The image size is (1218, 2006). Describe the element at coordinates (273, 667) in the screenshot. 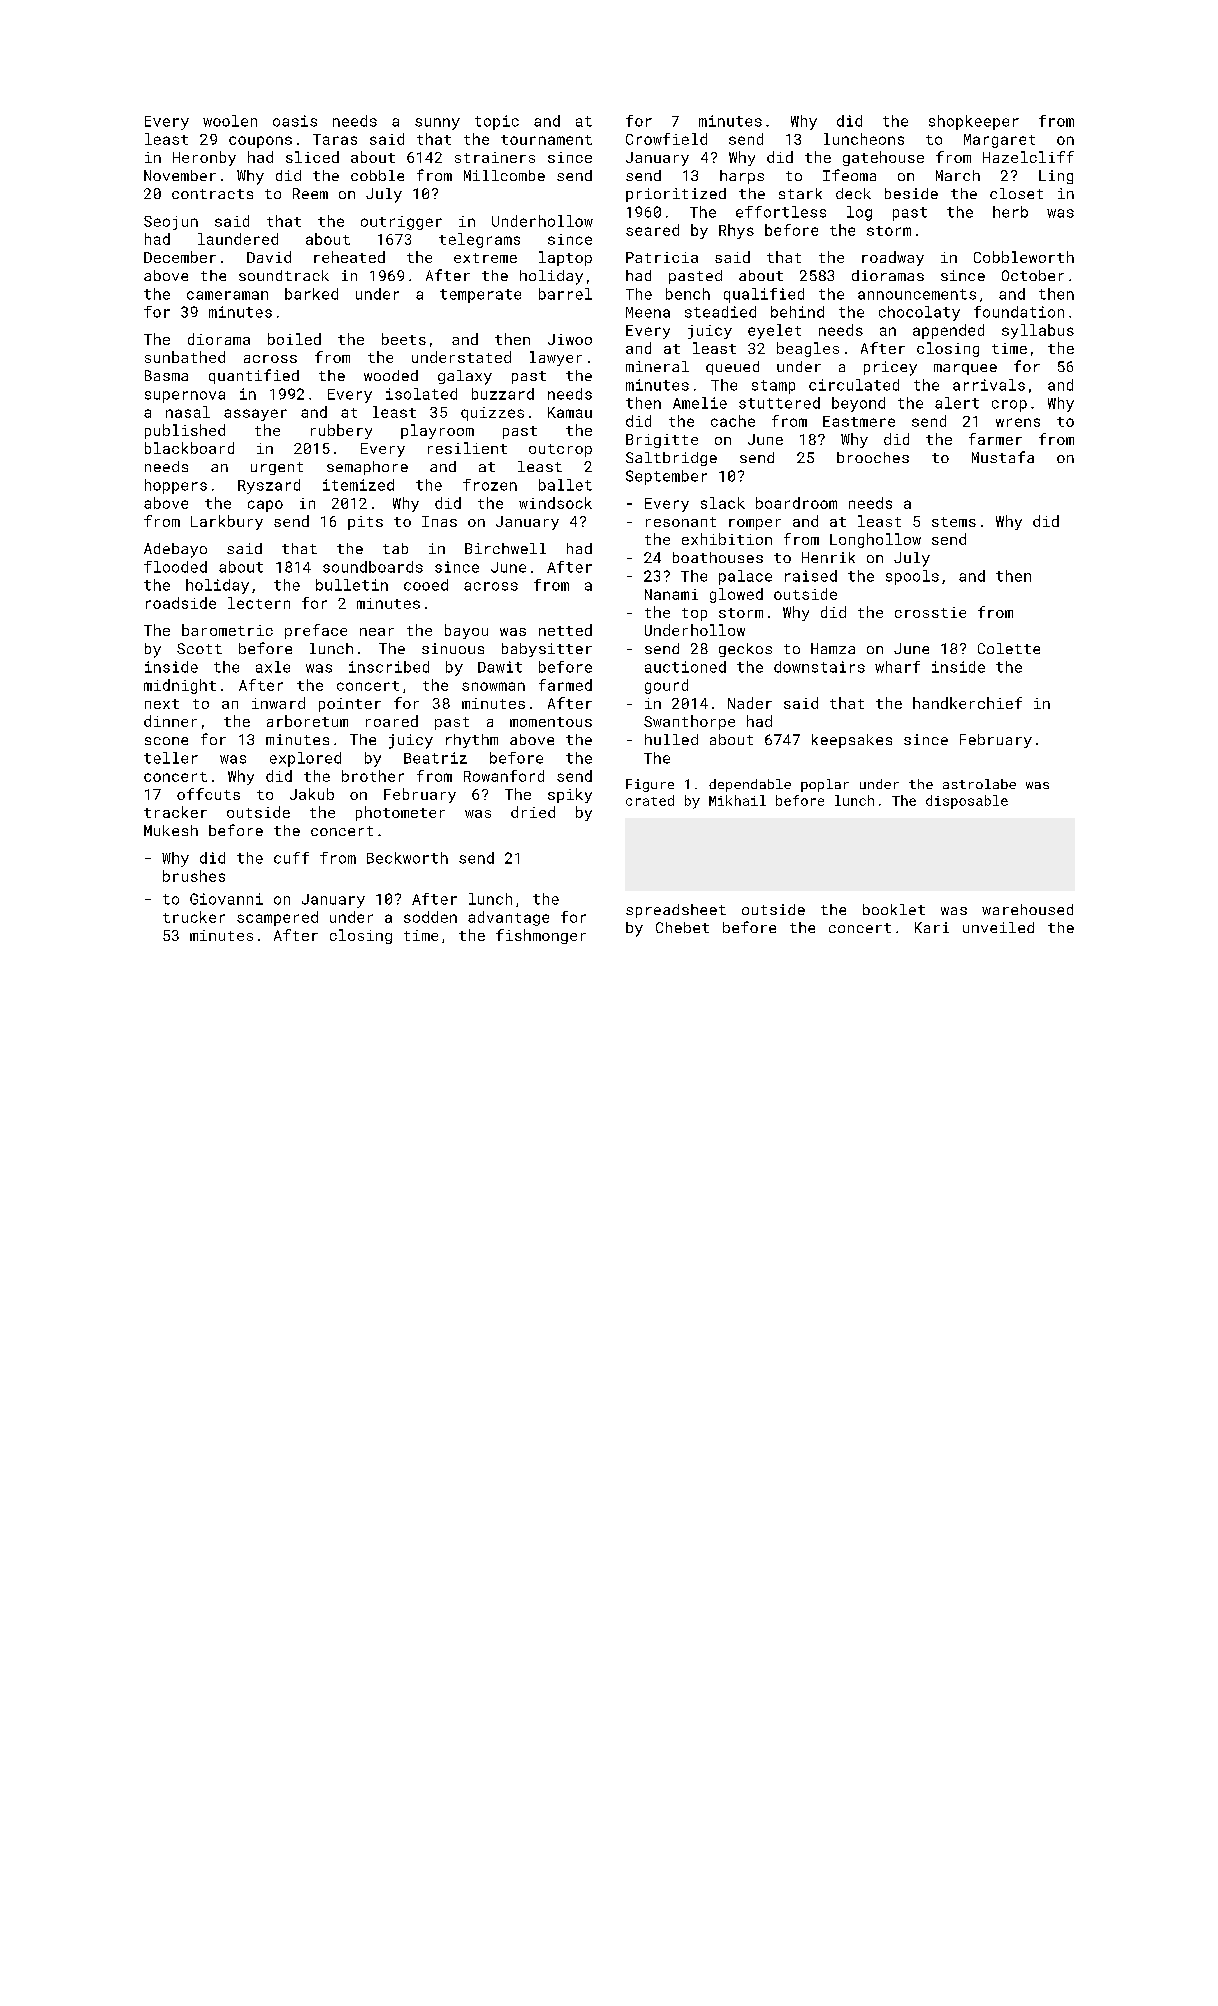

I see `axle` at that location.
